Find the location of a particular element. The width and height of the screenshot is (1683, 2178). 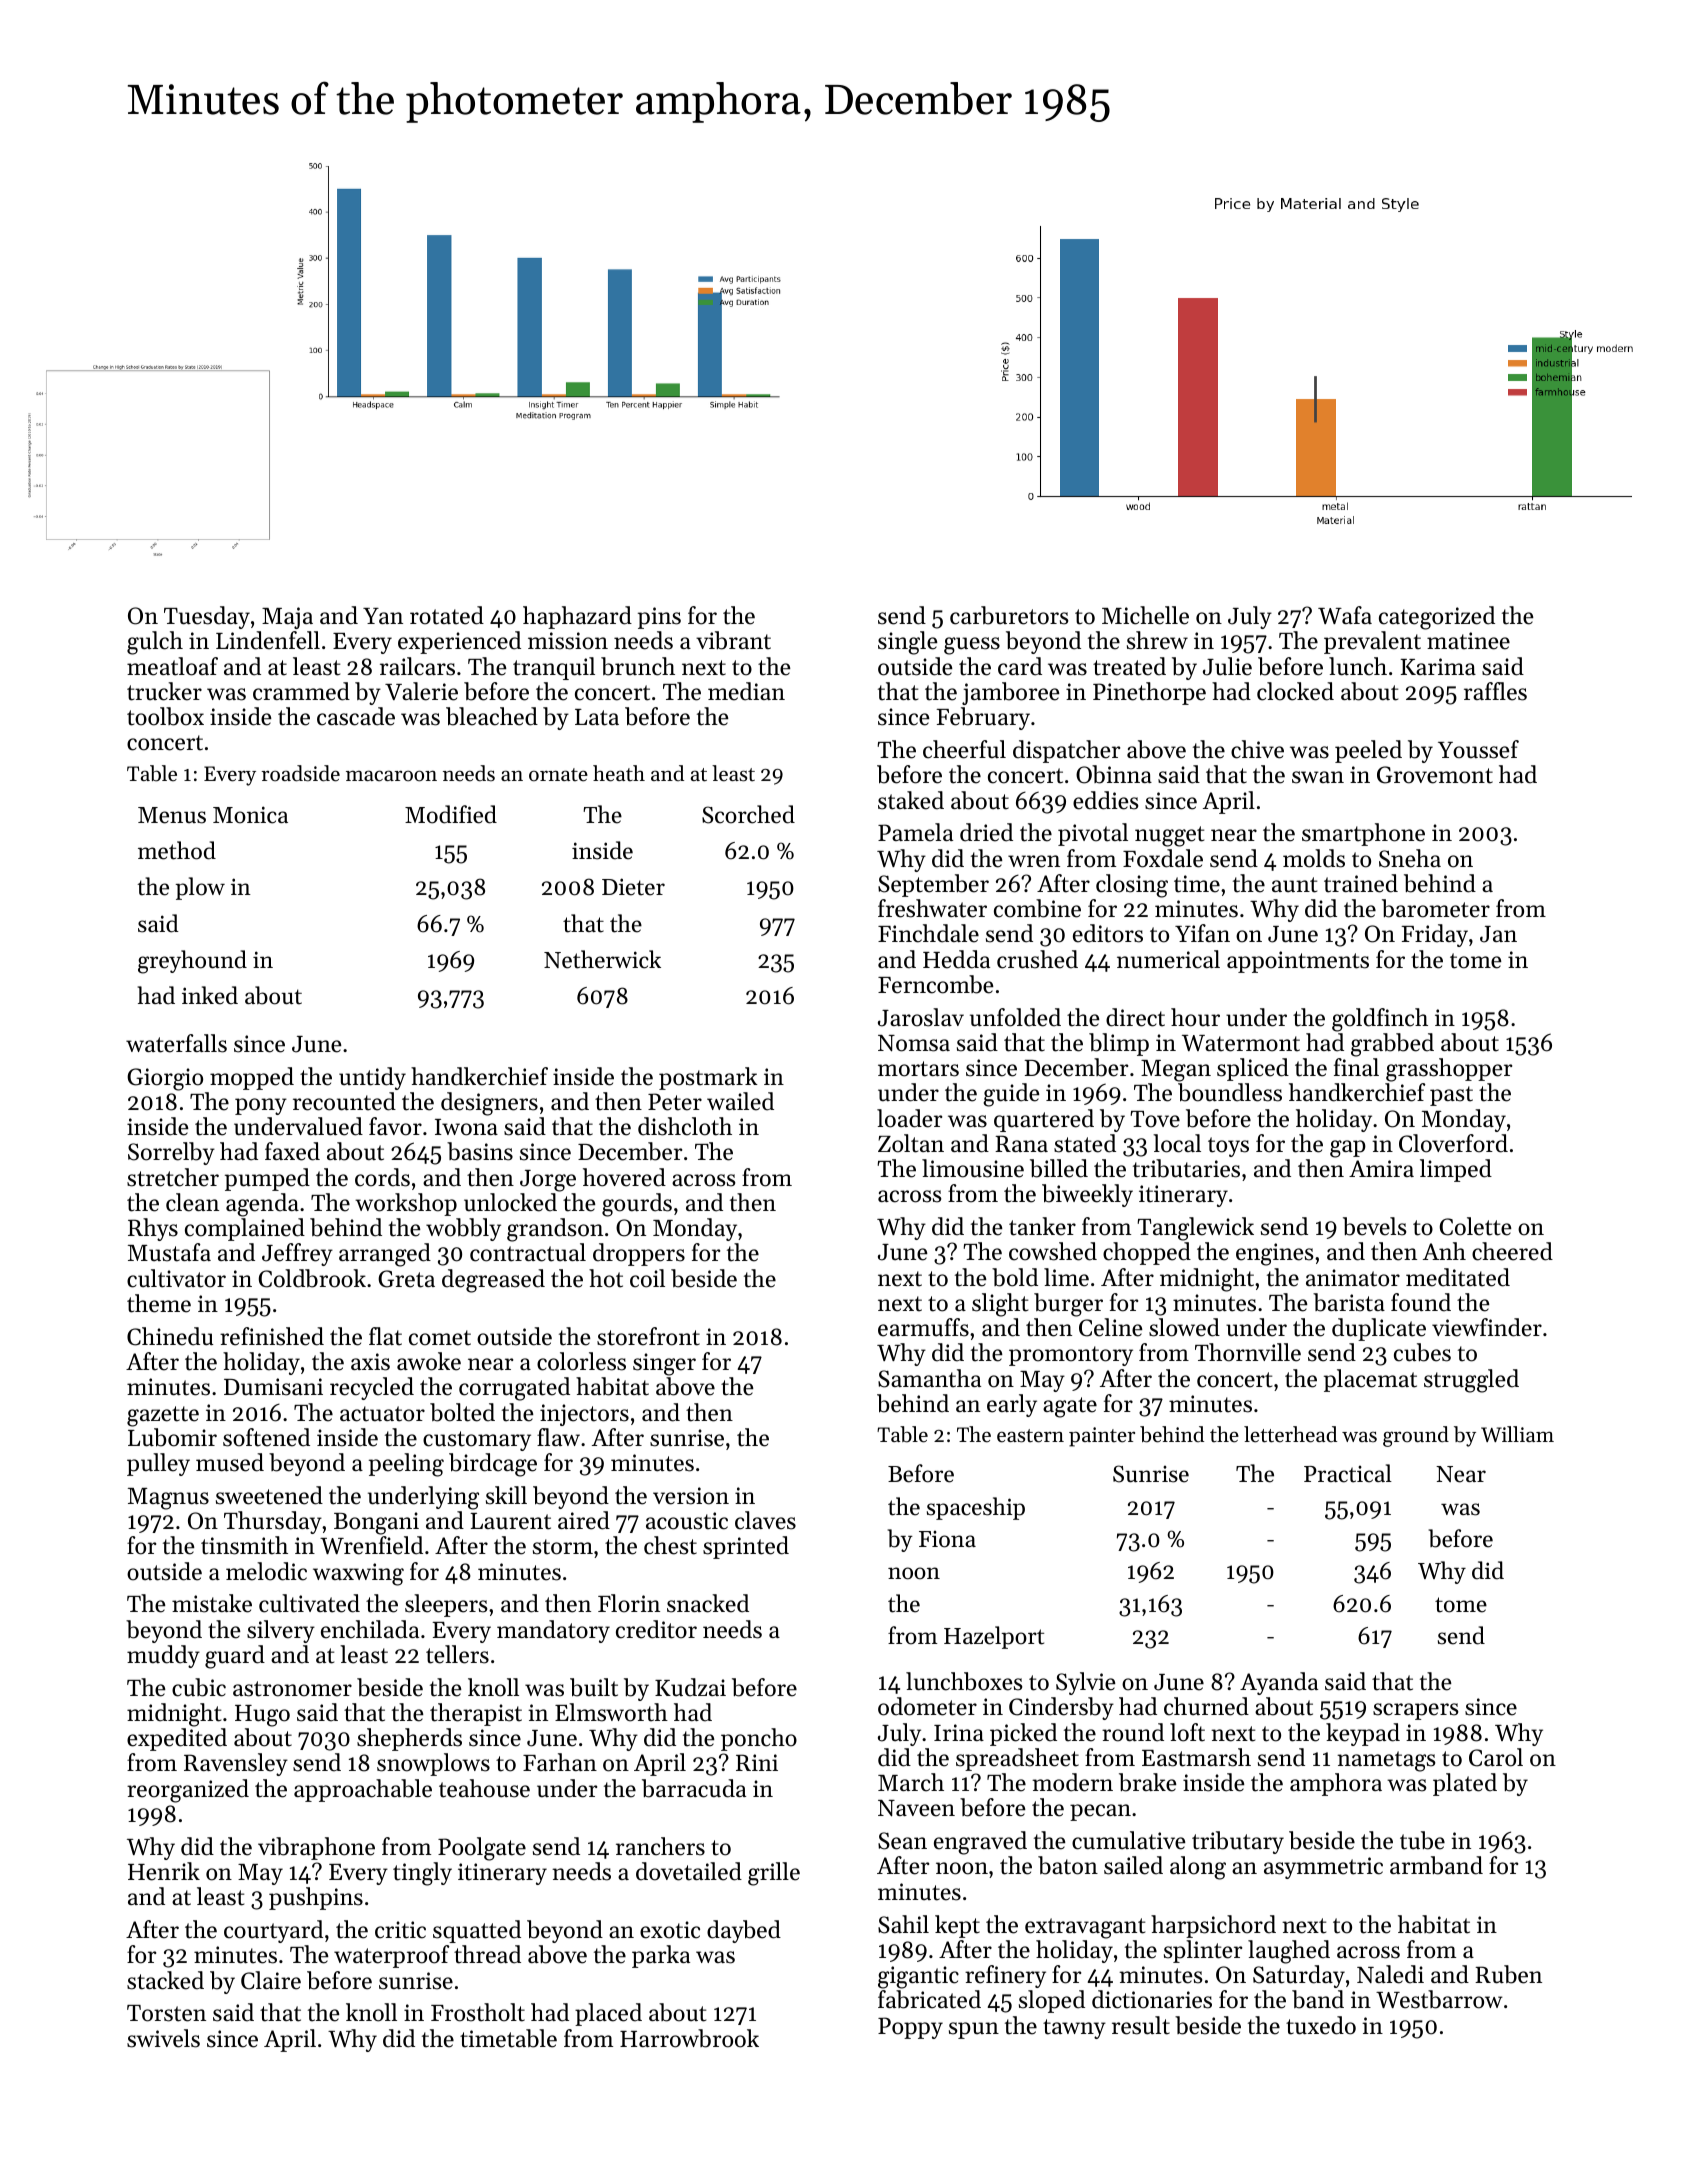

spliced is located at coordinates (1253, 1069).
